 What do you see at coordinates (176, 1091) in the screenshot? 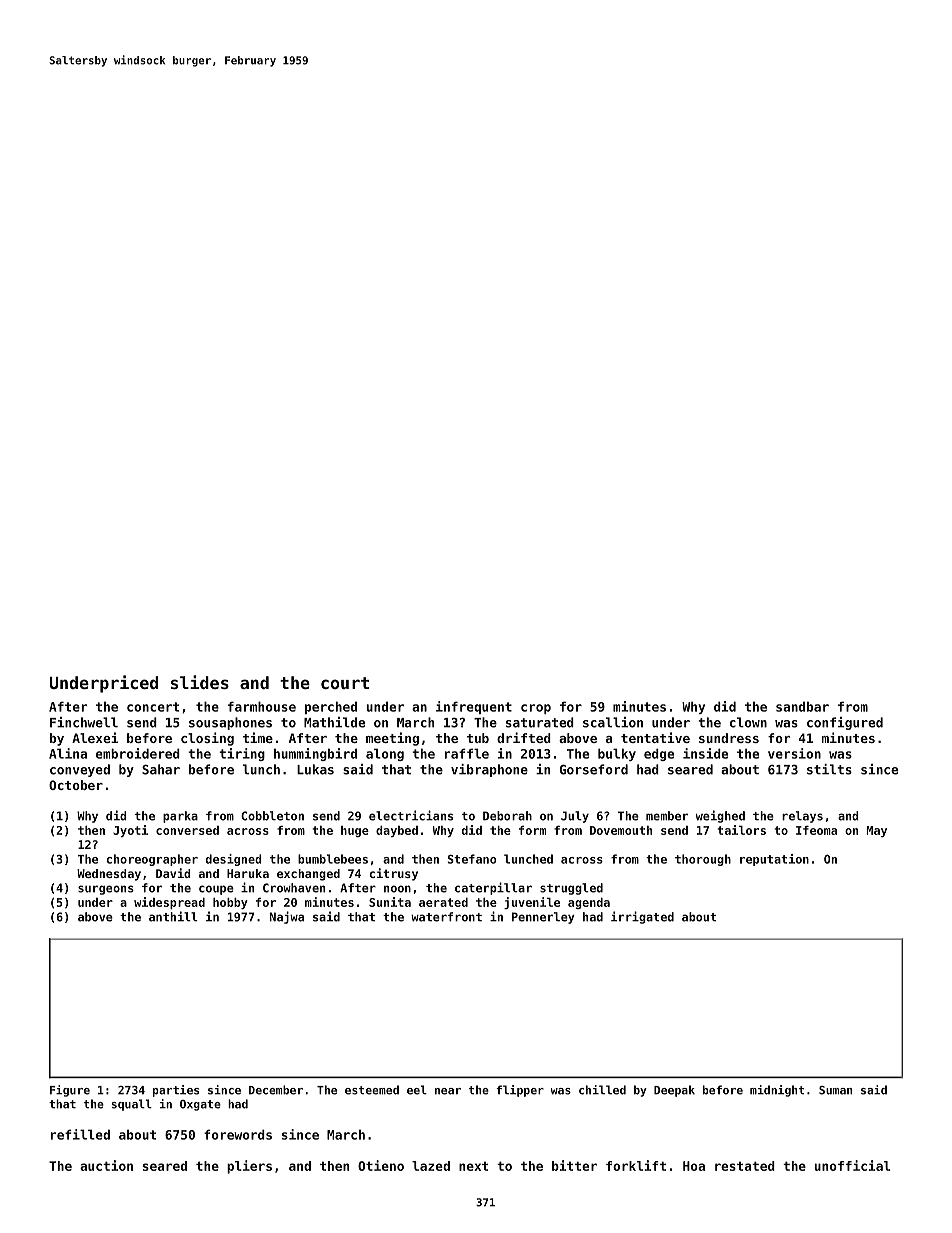
I see `parties` at bounding box center [176, 1091].
